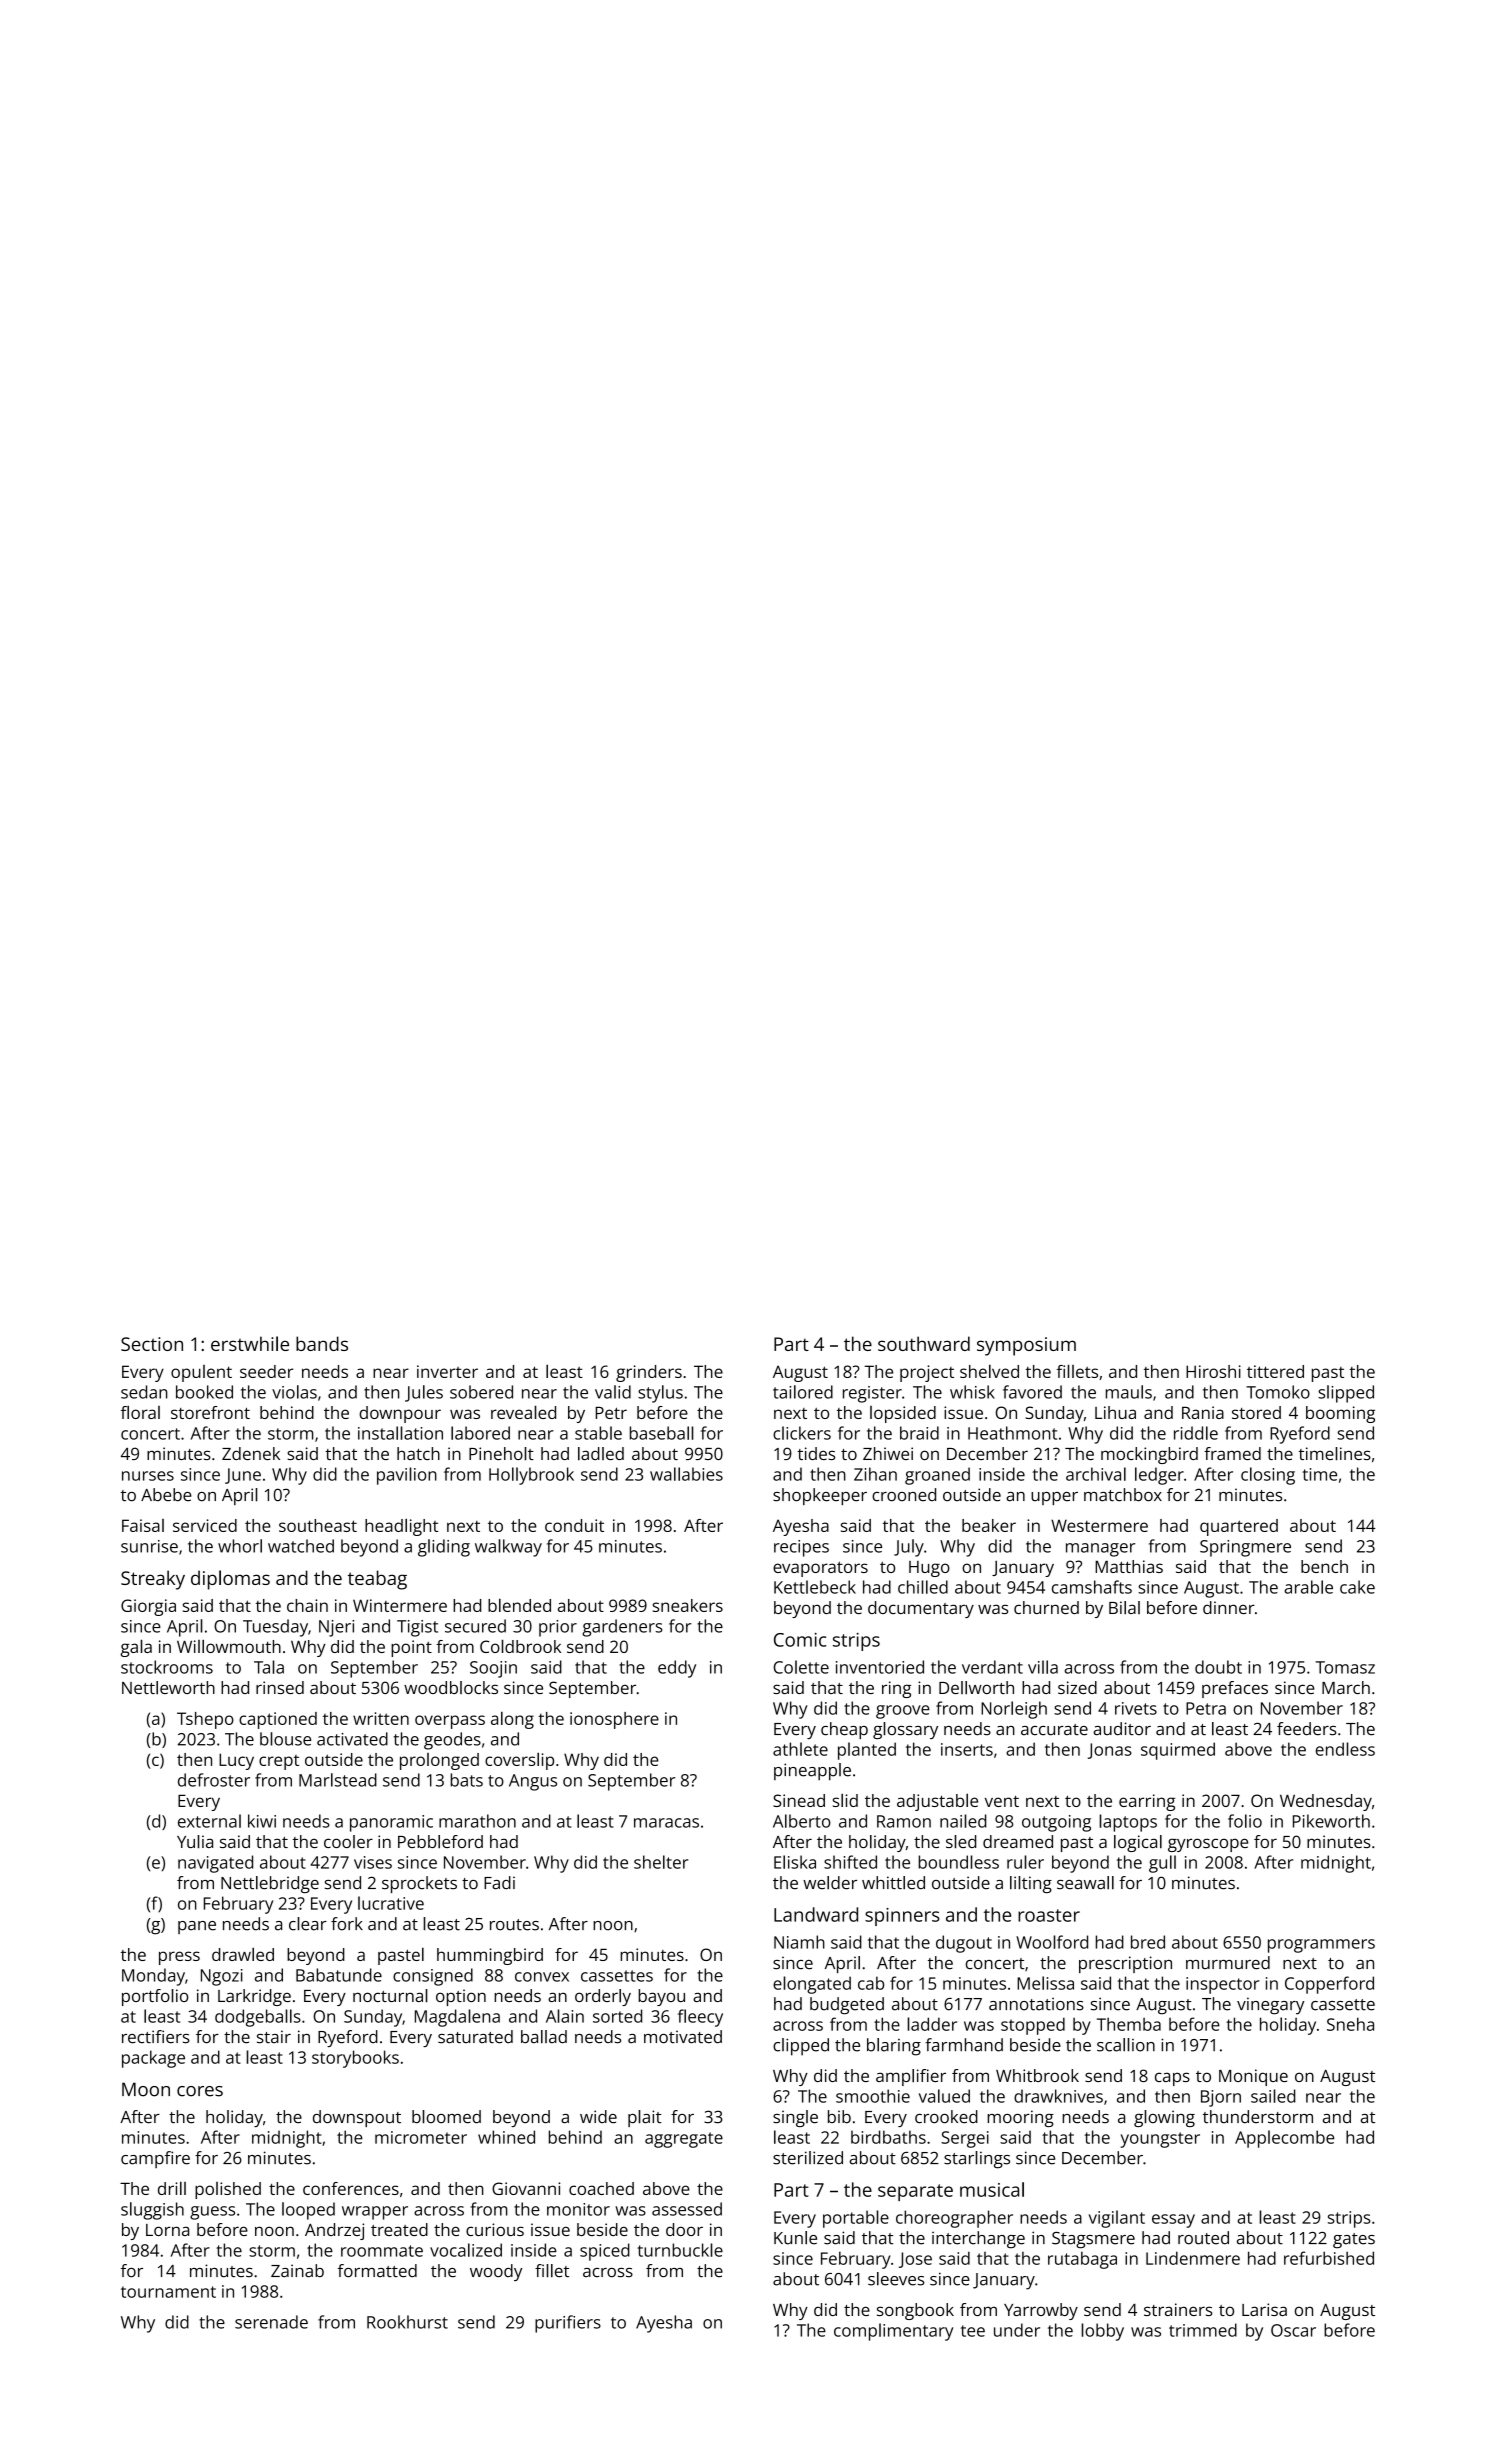 The height and width of the page is (2464, 1496). What do you see at coordinates (800, 1749) in the page?
I see `athlete` at bounding box center [800, 1749].
